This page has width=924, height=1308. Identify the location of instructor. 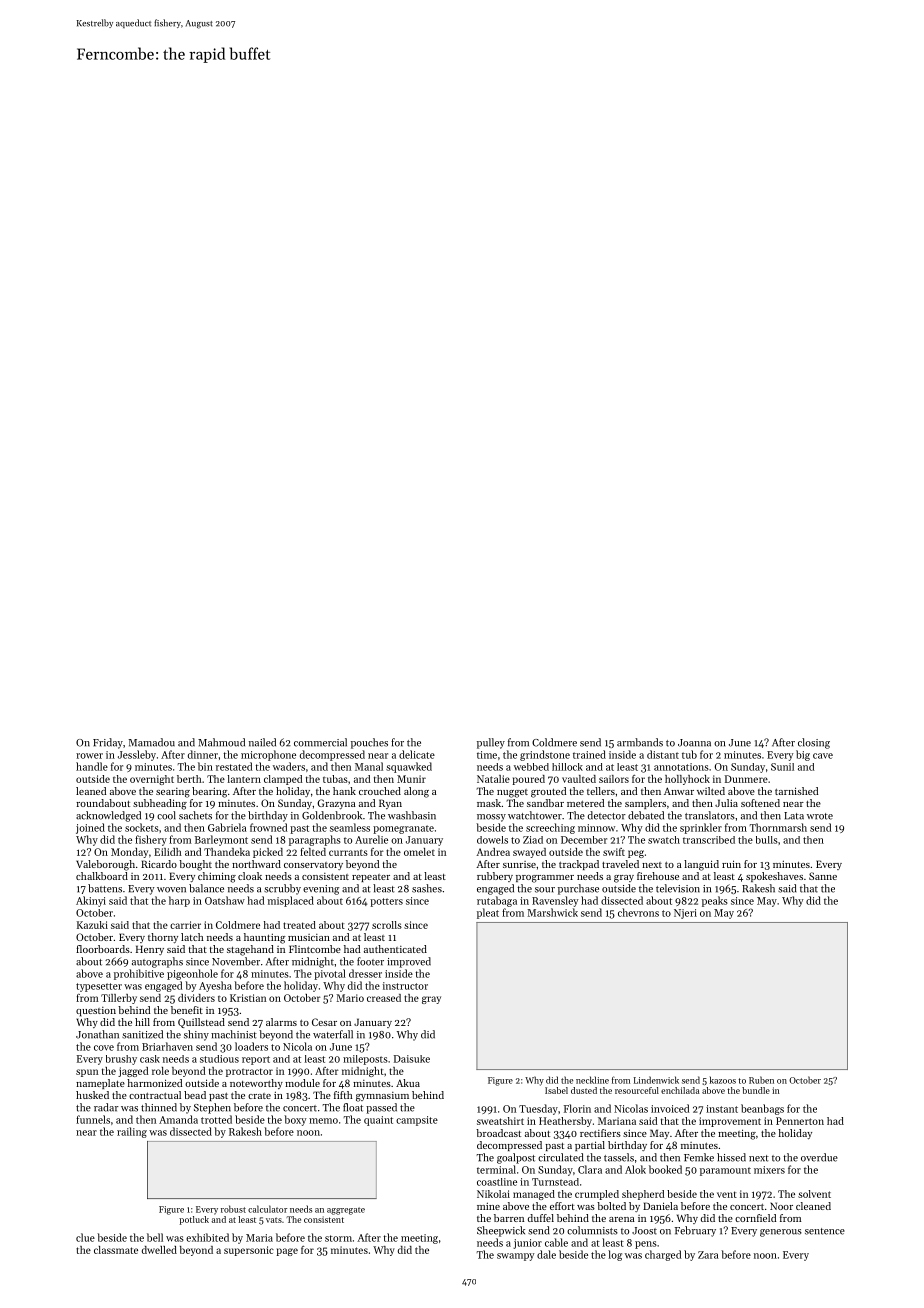
(405, 986).
